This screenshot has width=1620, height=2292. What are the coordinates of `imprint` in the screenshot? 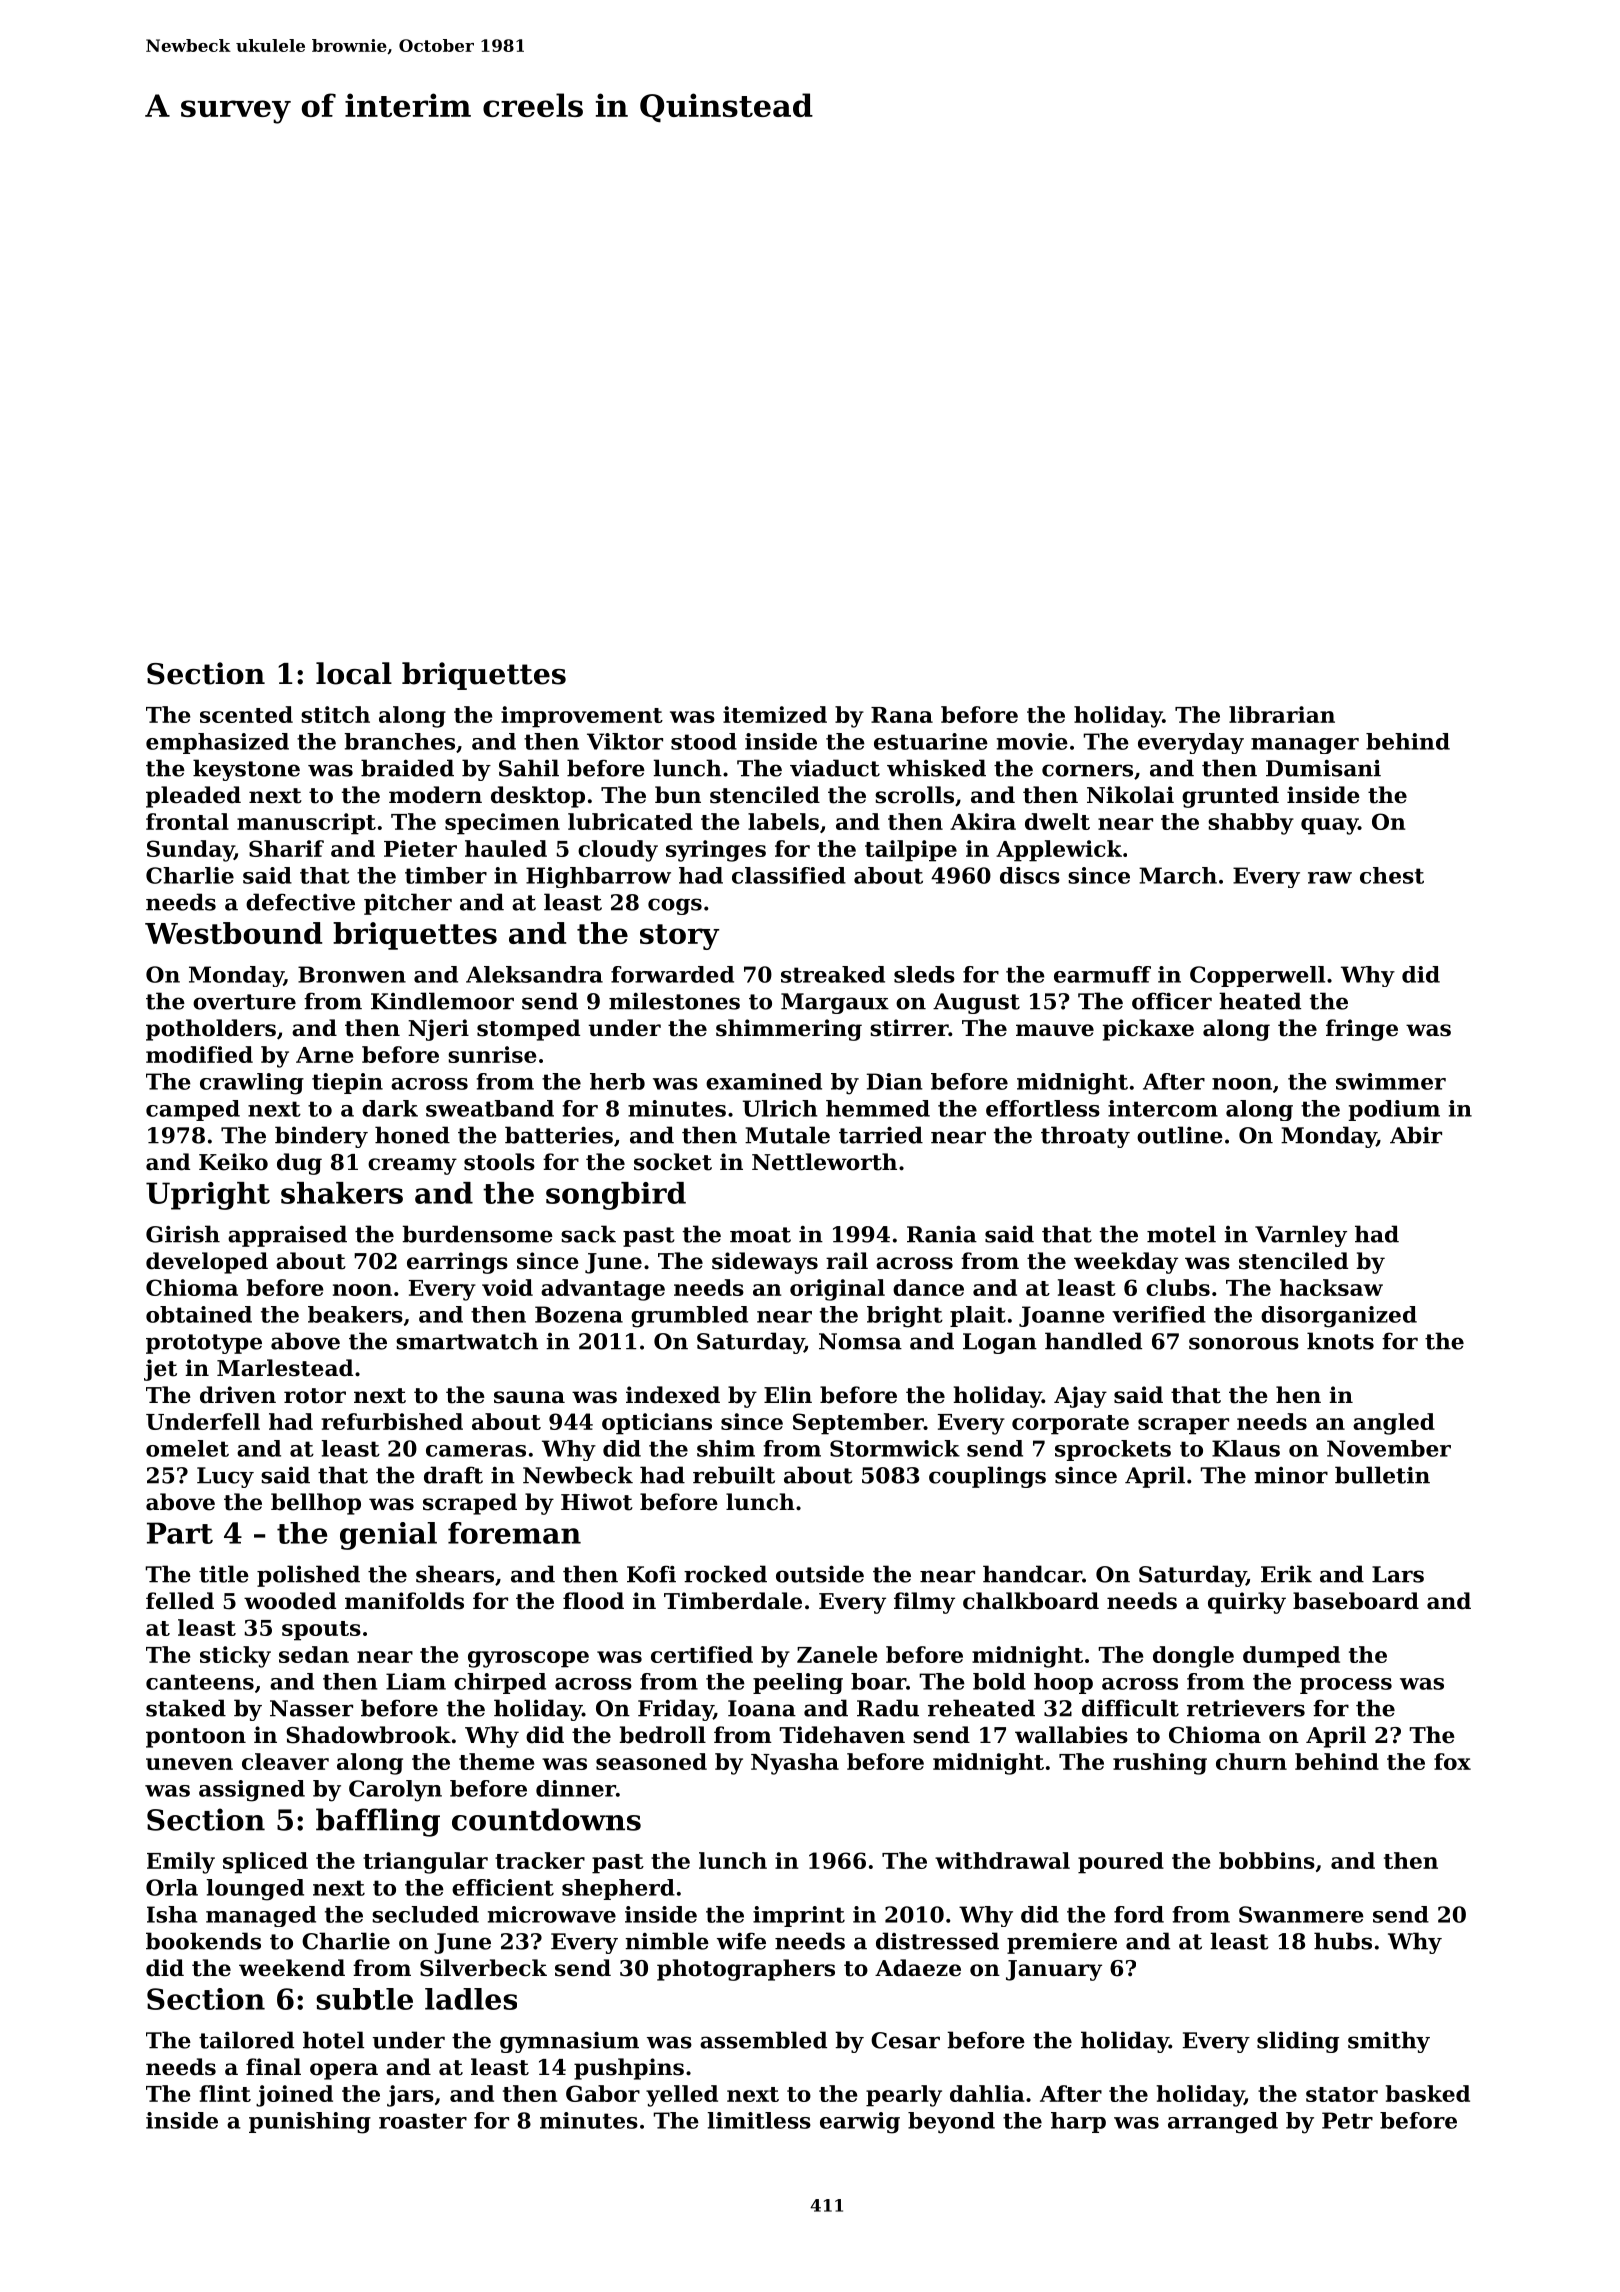 It's located at (799, 1916).
